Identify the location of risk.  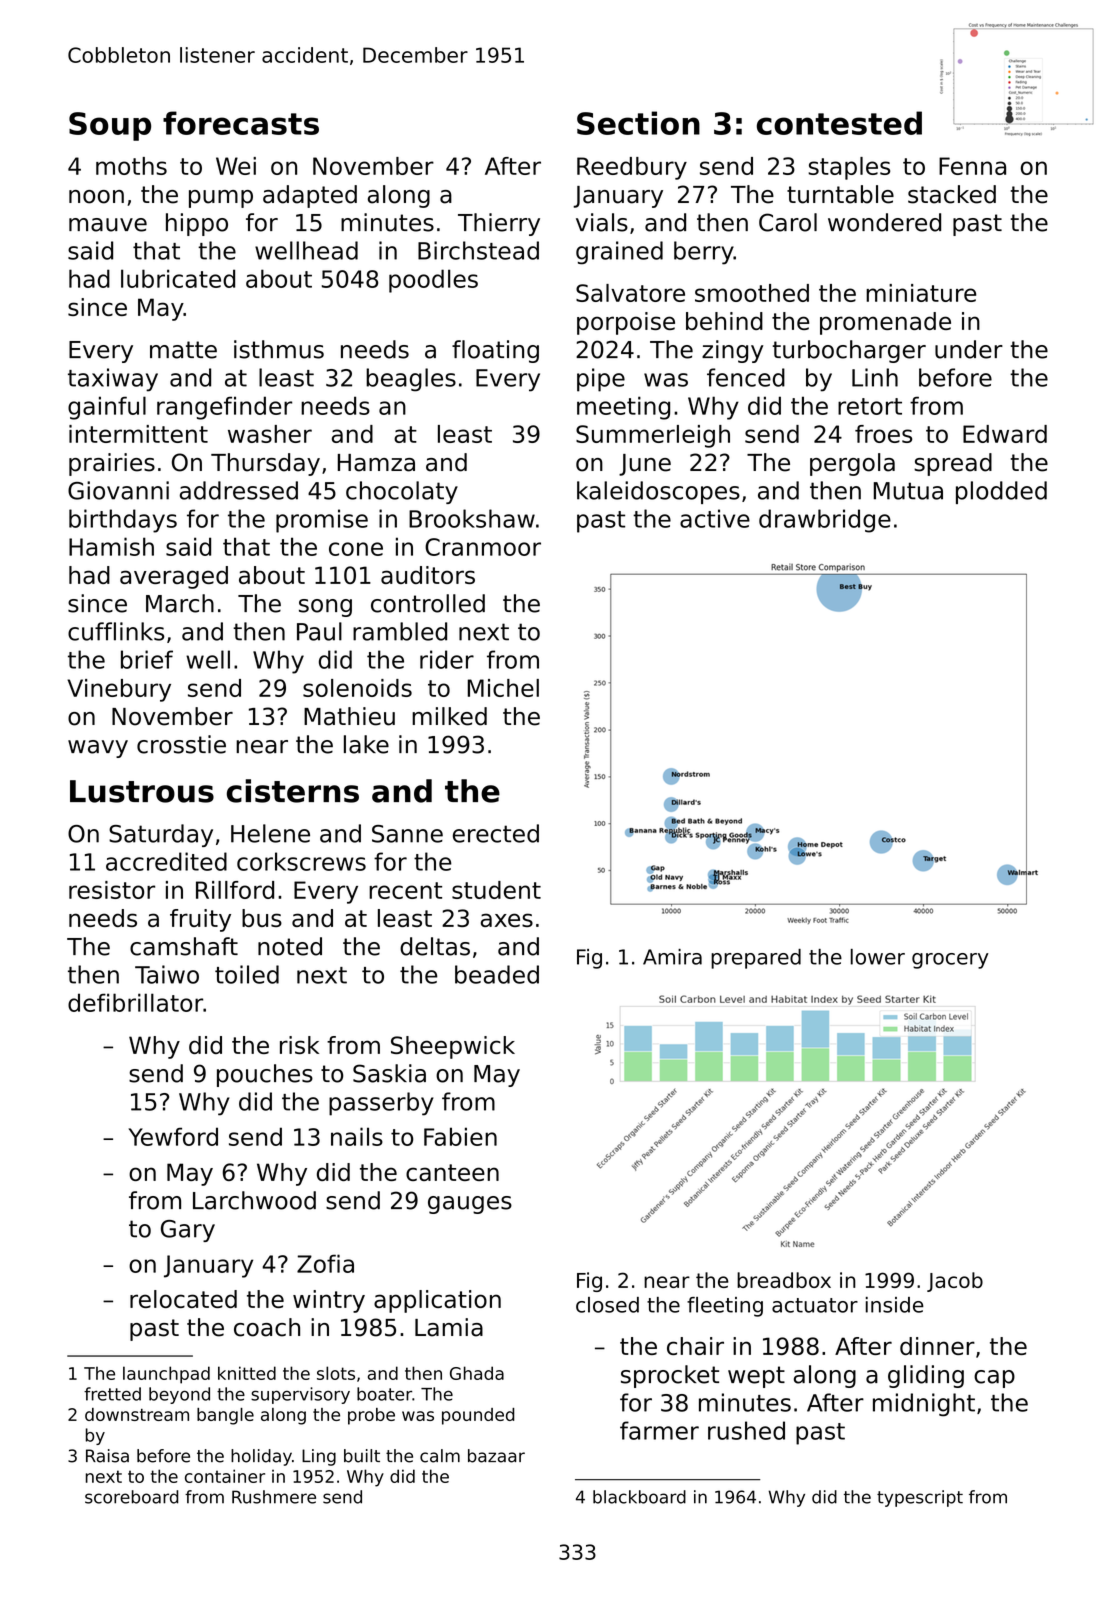
(299, 1045).
